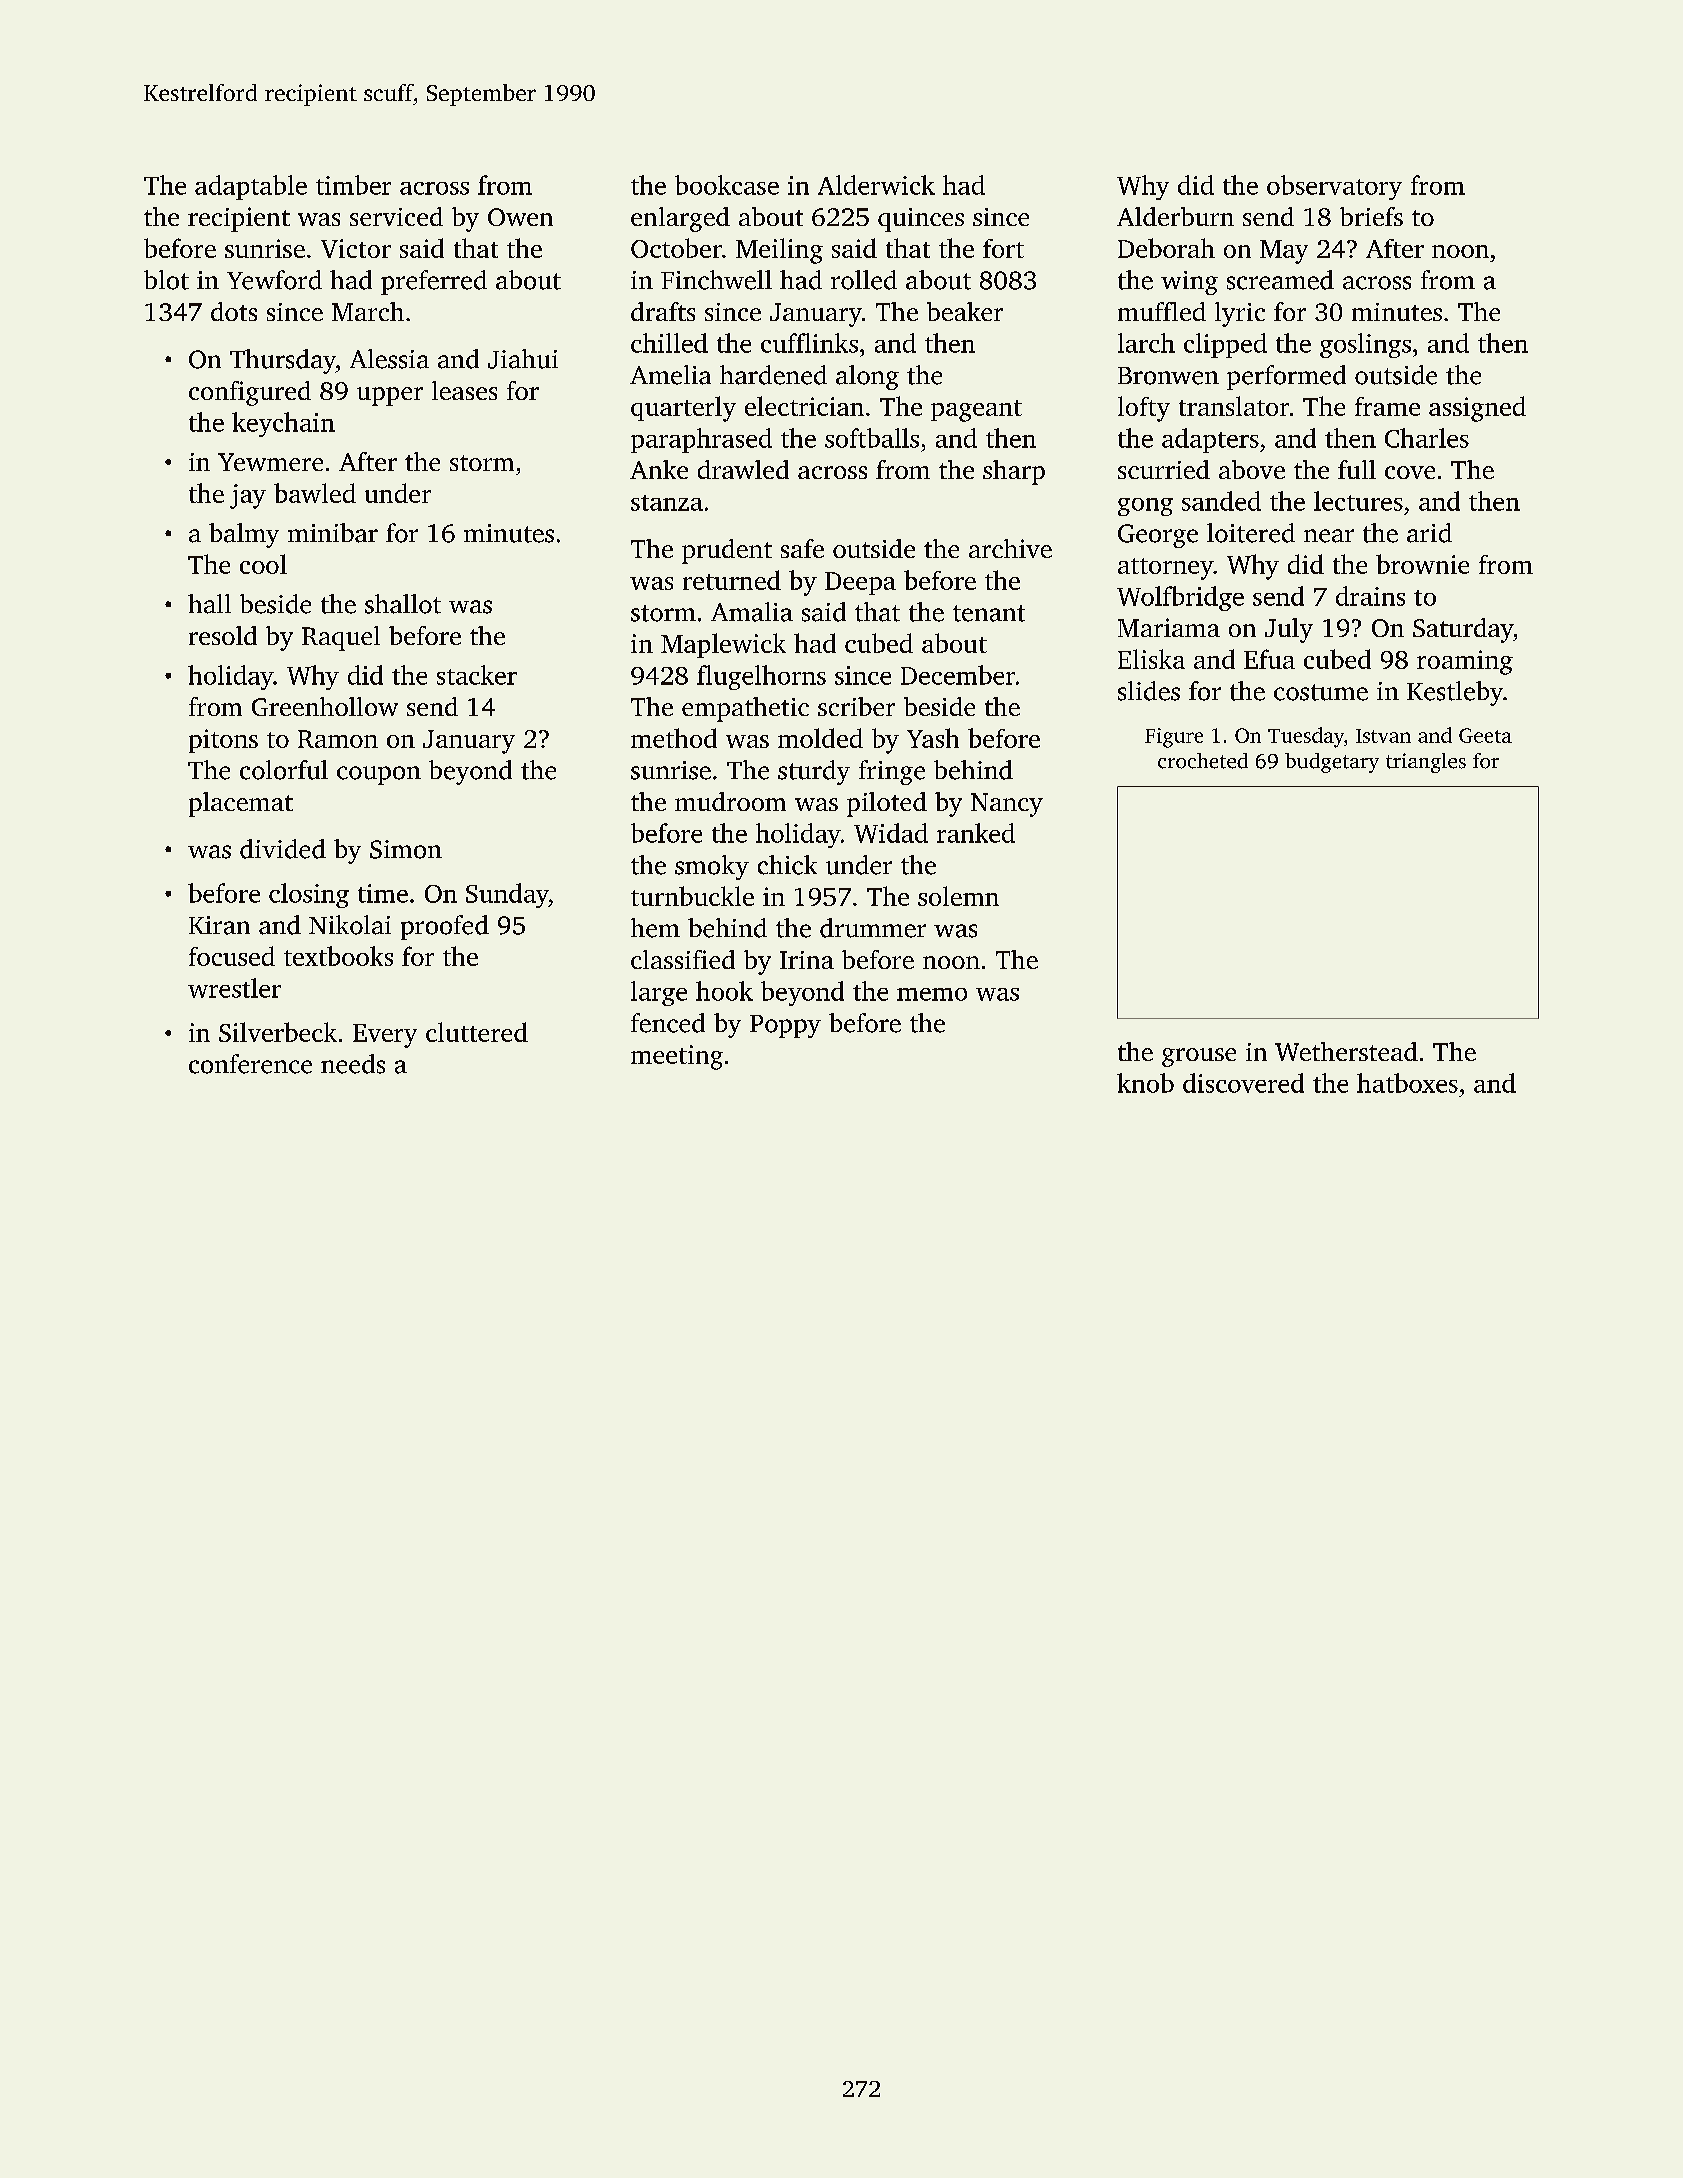 The image size is (1683, 2178). Describe the element at coordinates (876, 185) in the screenshot. I see `Alderwick` at that location.
